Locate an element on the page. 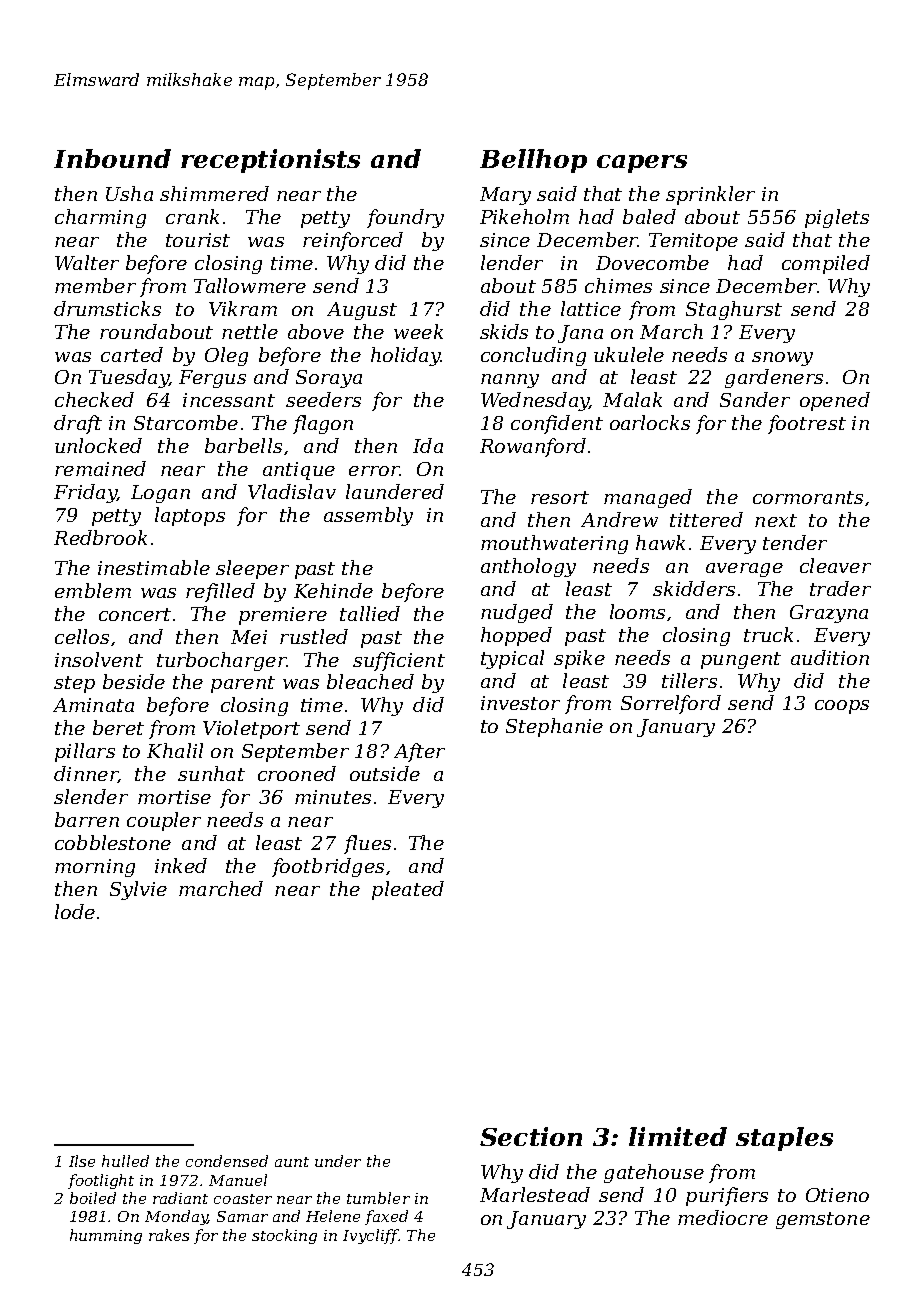 This document has width=924, height=1311. Section is located at coordinates (531, 1136).
